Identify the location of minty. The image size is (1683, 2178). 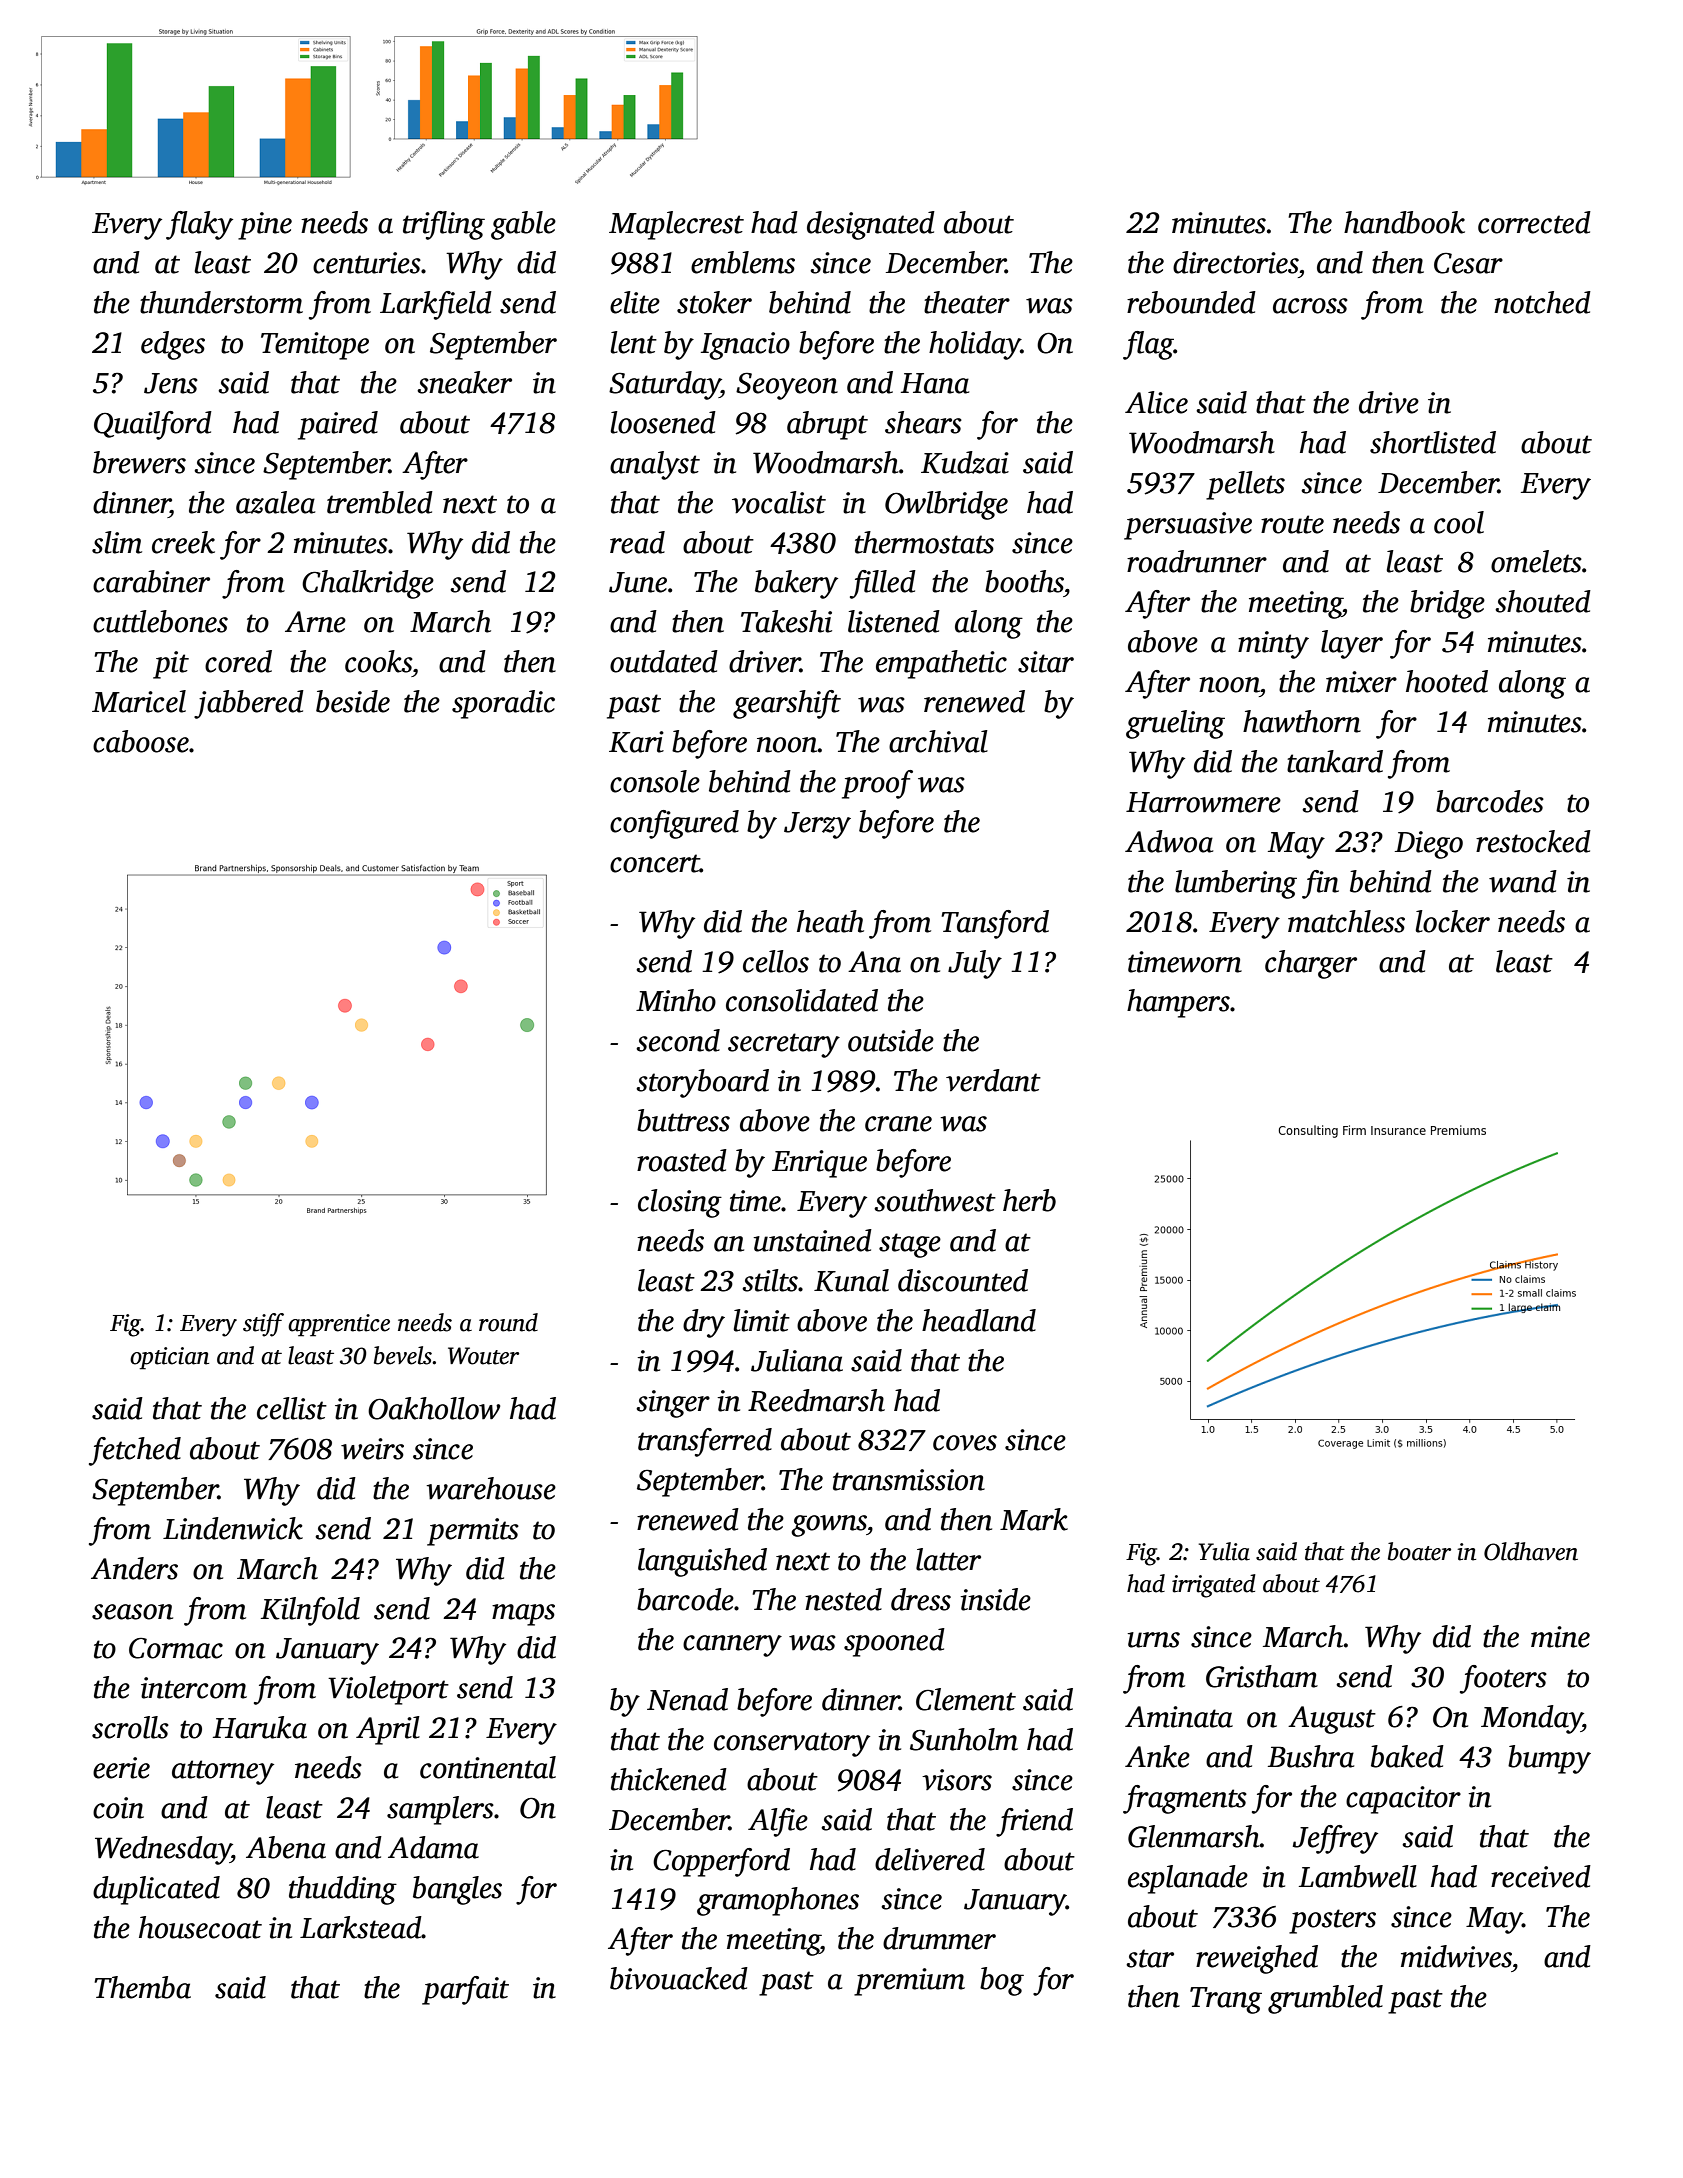
(1273, 645).
